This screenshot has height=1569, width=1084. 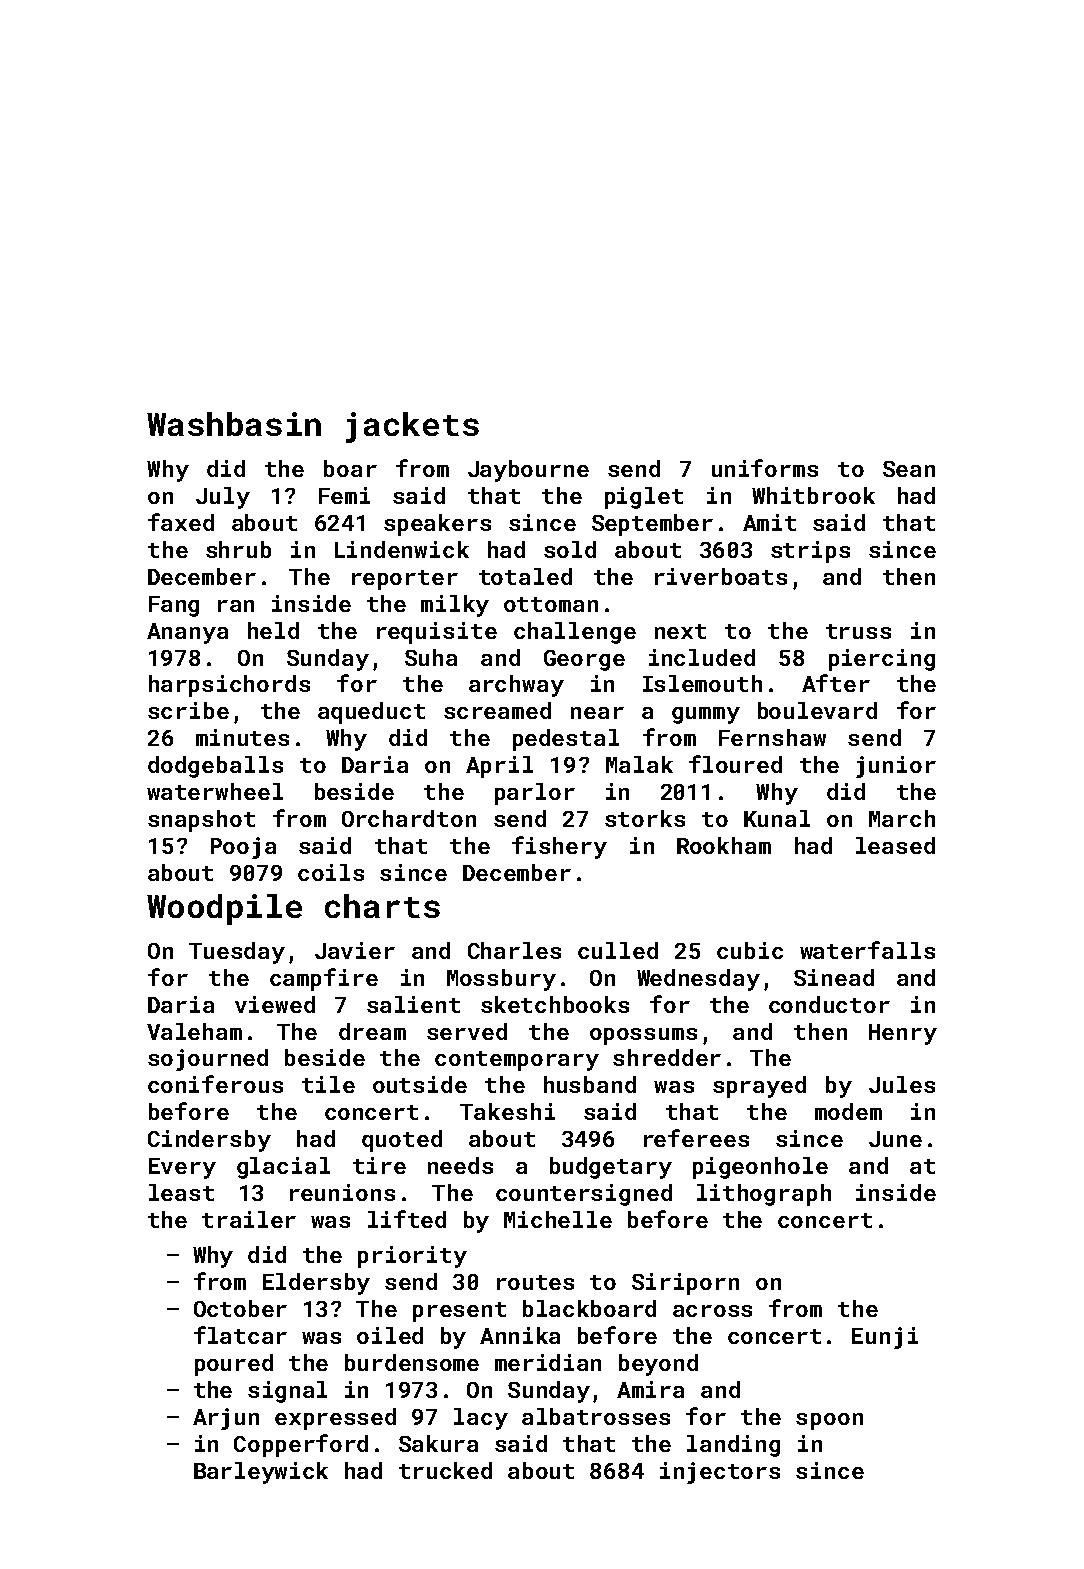 I want to click on Jaybourne, so click(x=528, y=471).
